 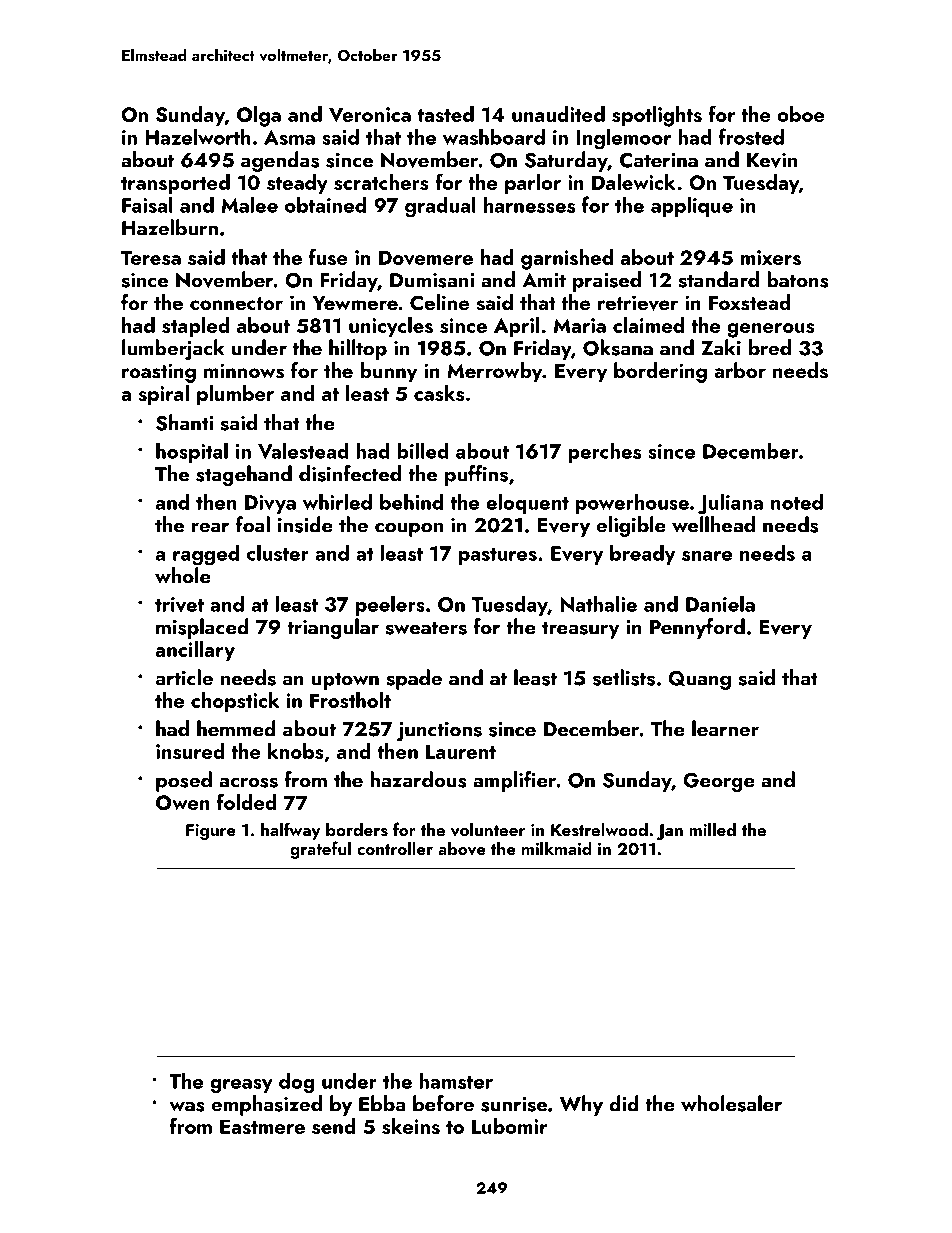 What do you see at coordinates (558, 114) in the document?
I see `unaudited` at bounding box center [558, 114].
